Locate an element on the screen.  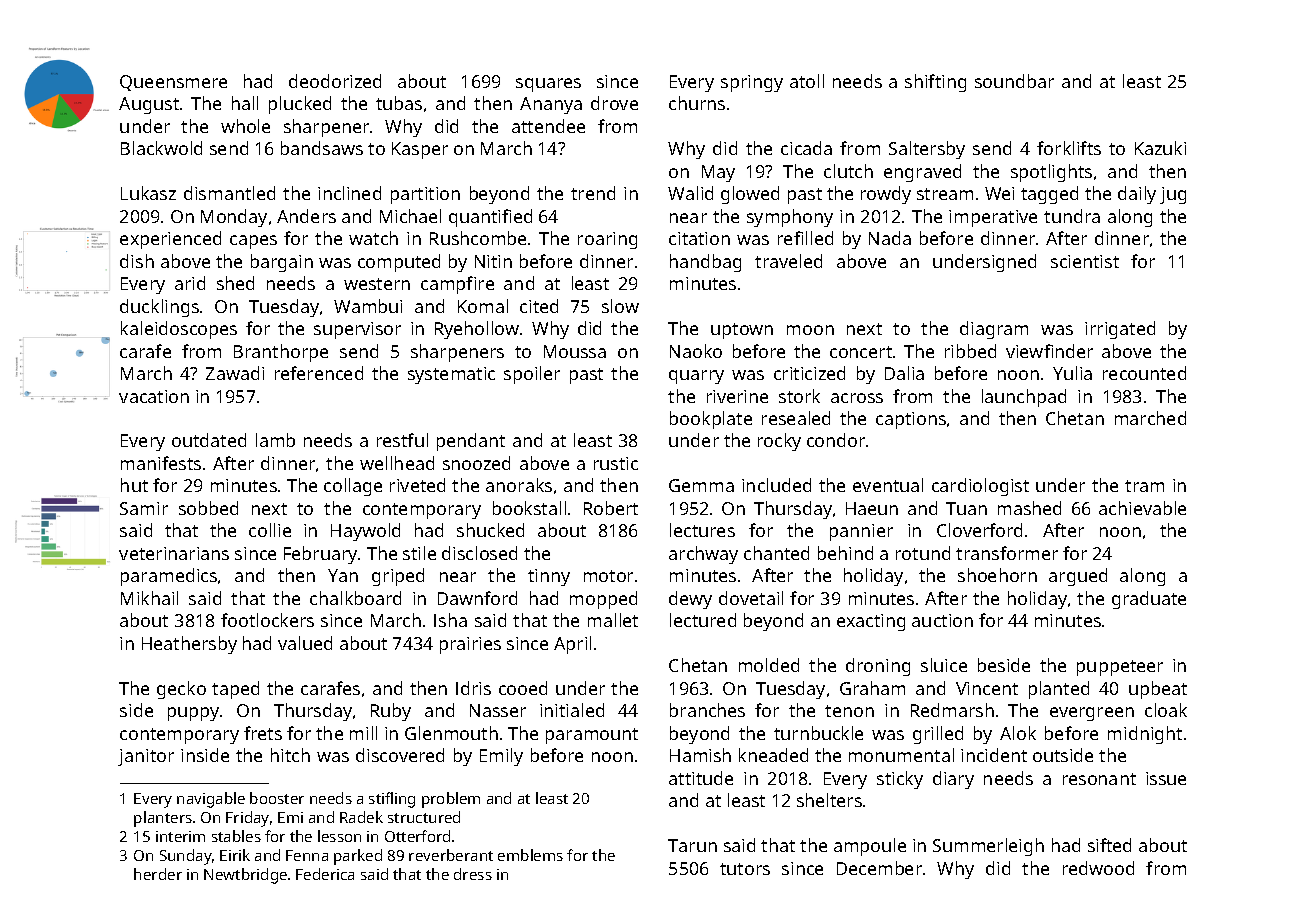
squares is located at coordinates (548, 85).
